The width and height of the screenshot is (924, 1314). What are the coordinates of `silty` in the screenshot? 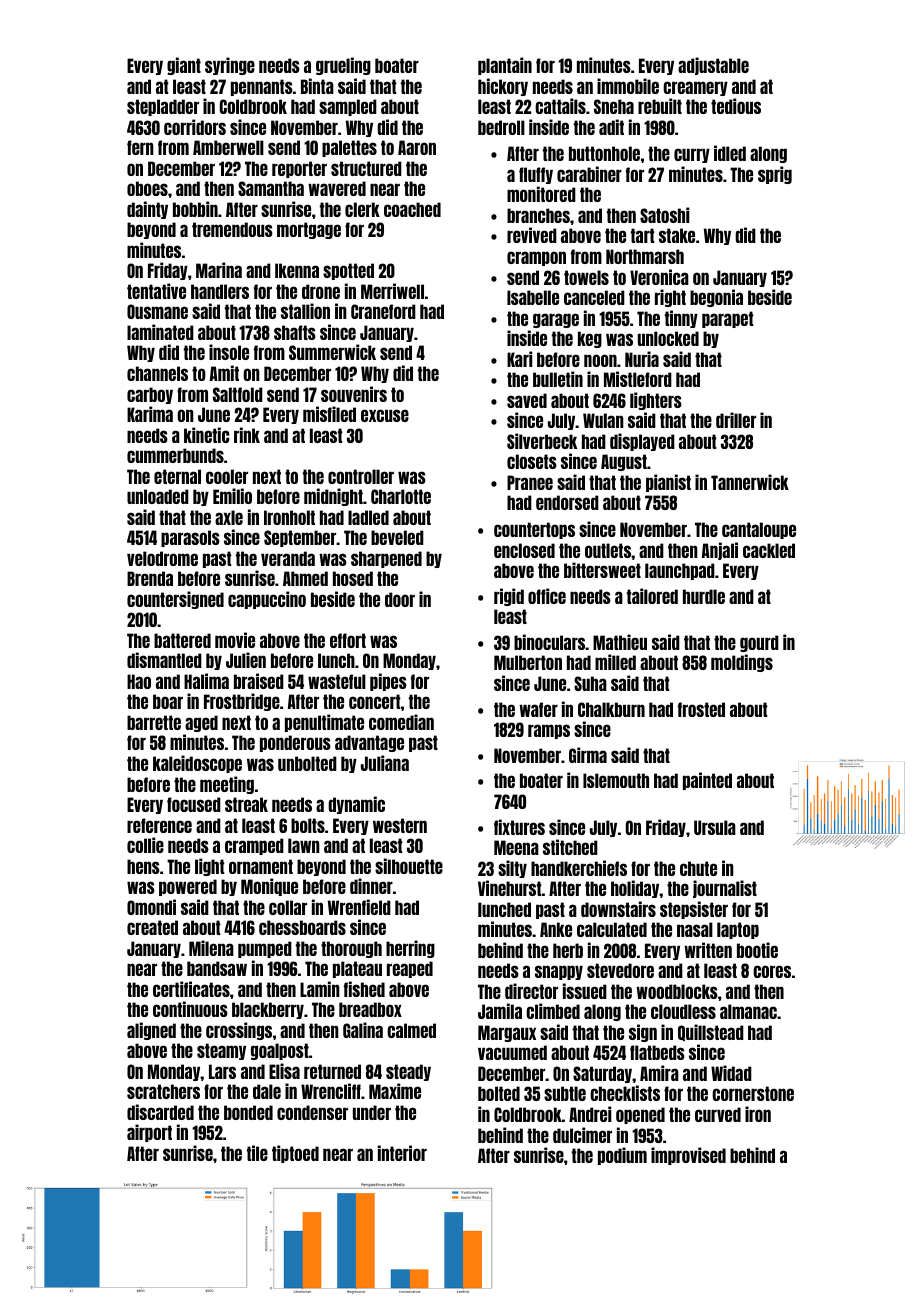 It's located at (512, 869).
